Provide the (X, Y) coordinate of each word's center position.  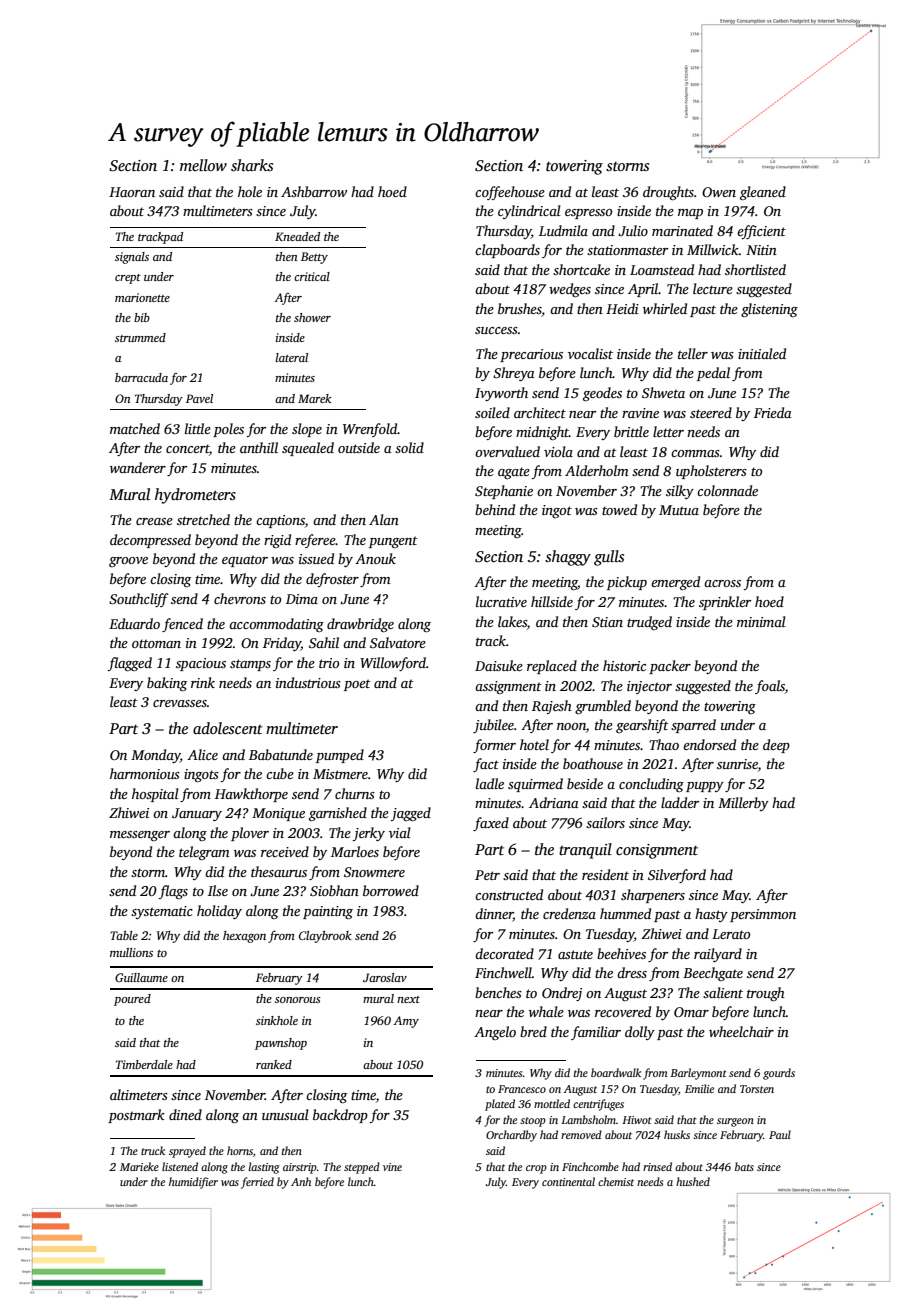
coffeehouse (510, 193)
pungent (393, 542)
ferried (257, 1183)
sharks (252, 165)
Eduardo (134, 623)
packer (670, 667)
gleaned (763, 193)
